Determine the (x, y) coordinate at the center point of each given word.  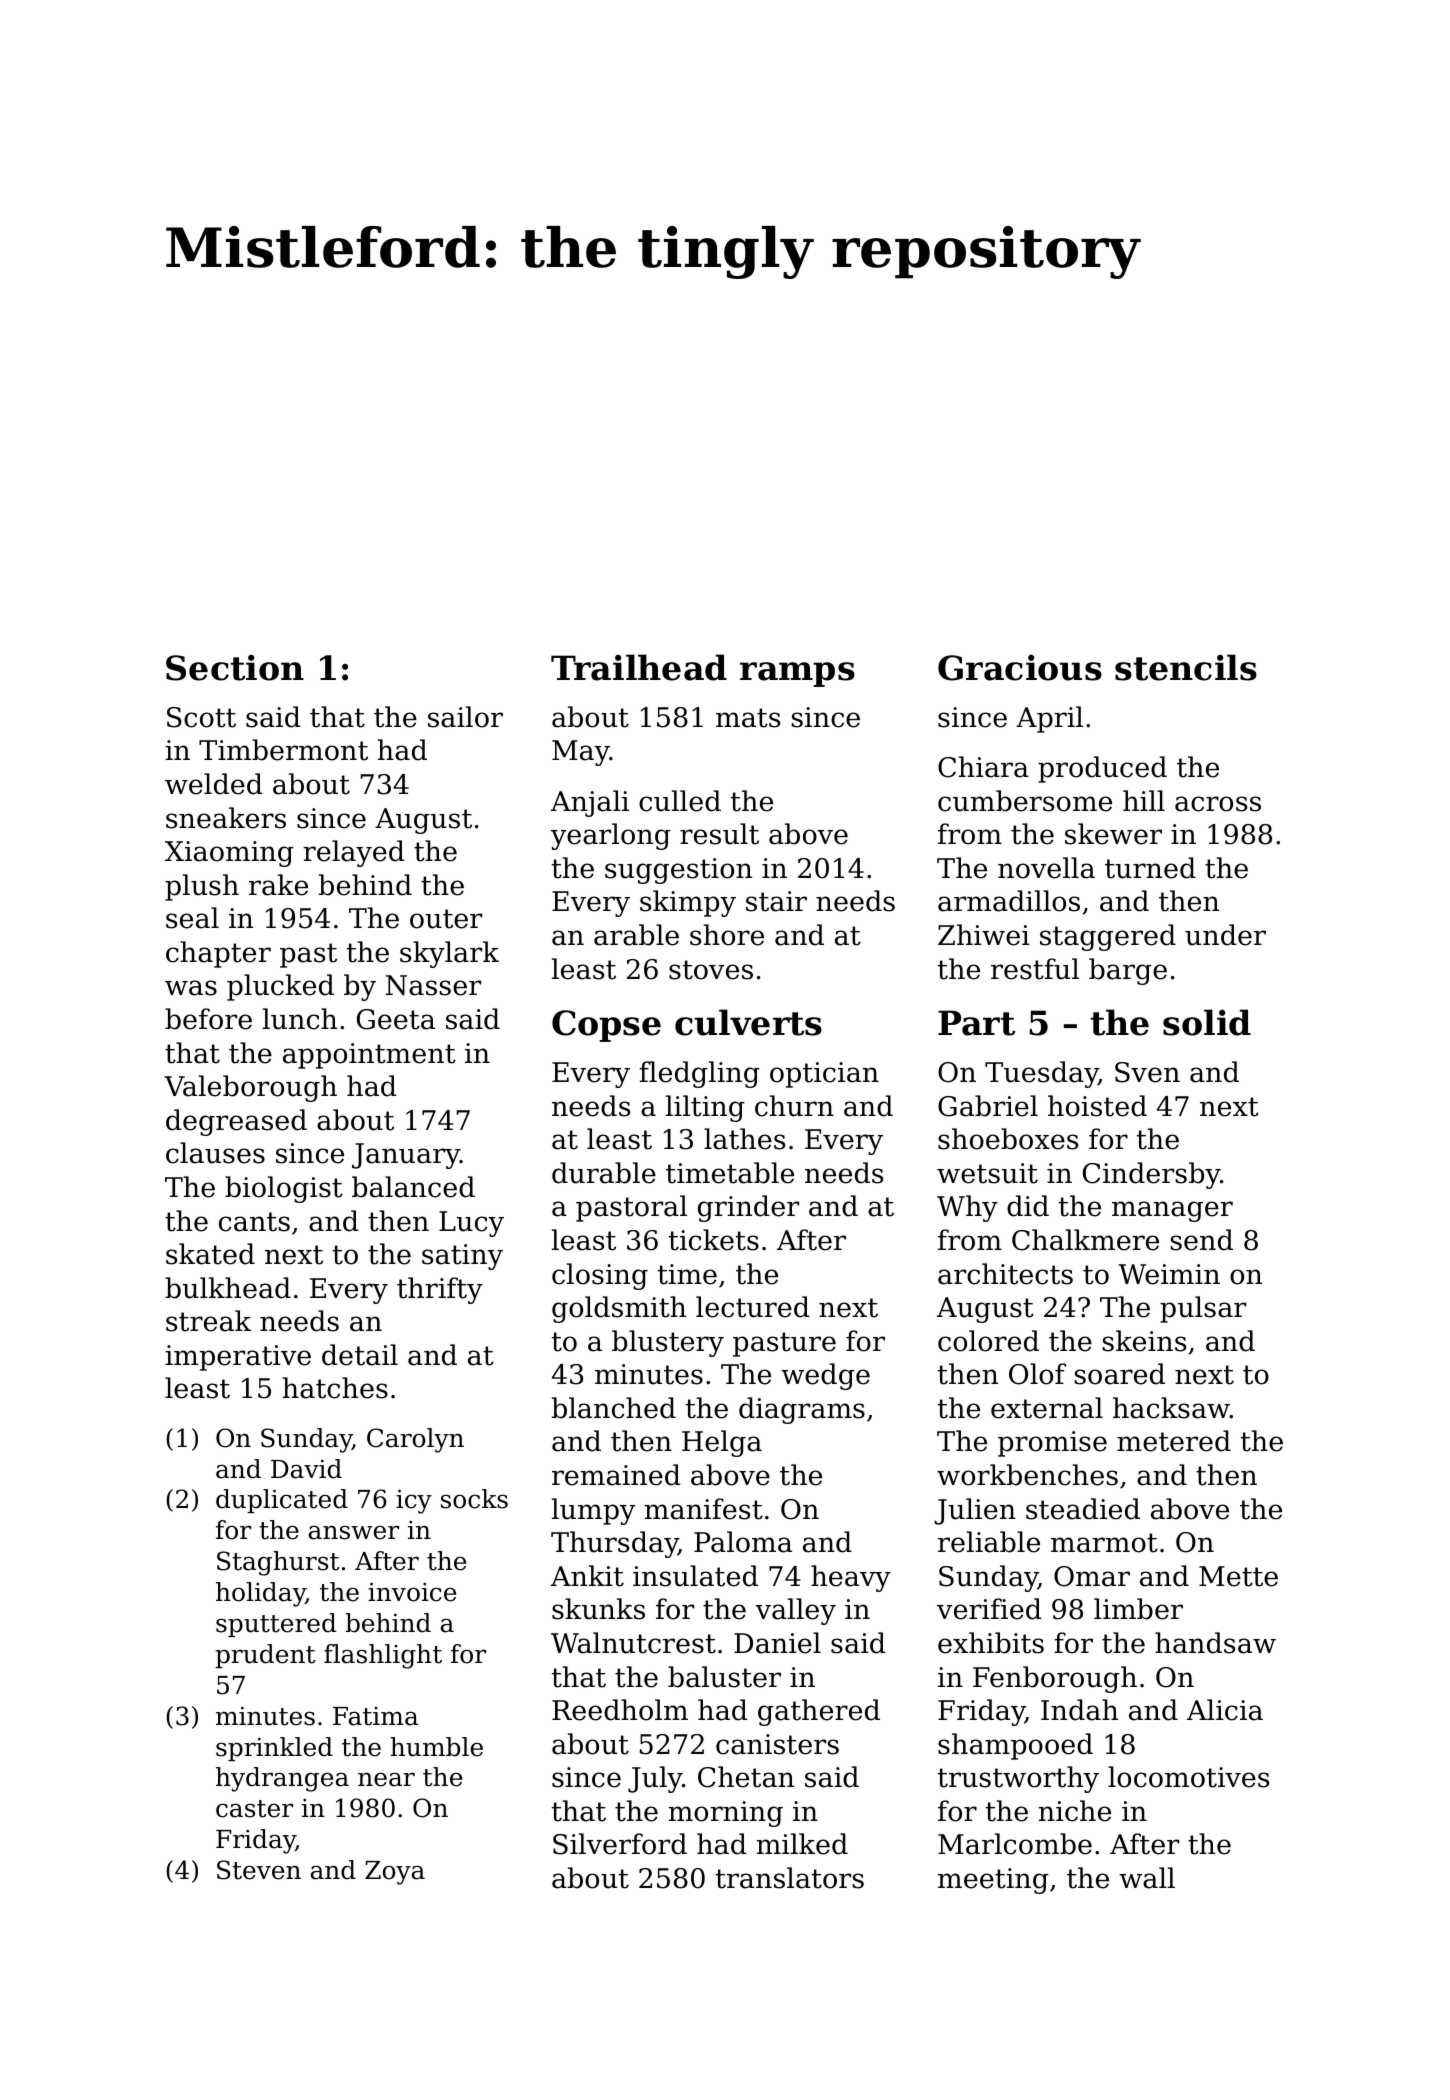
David (306, 1469)
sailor (465, 717)
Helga (722, 1443)
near (386, 1779)
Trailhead (639, 667)
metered (1174, 1441)
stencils (1186, 667)
